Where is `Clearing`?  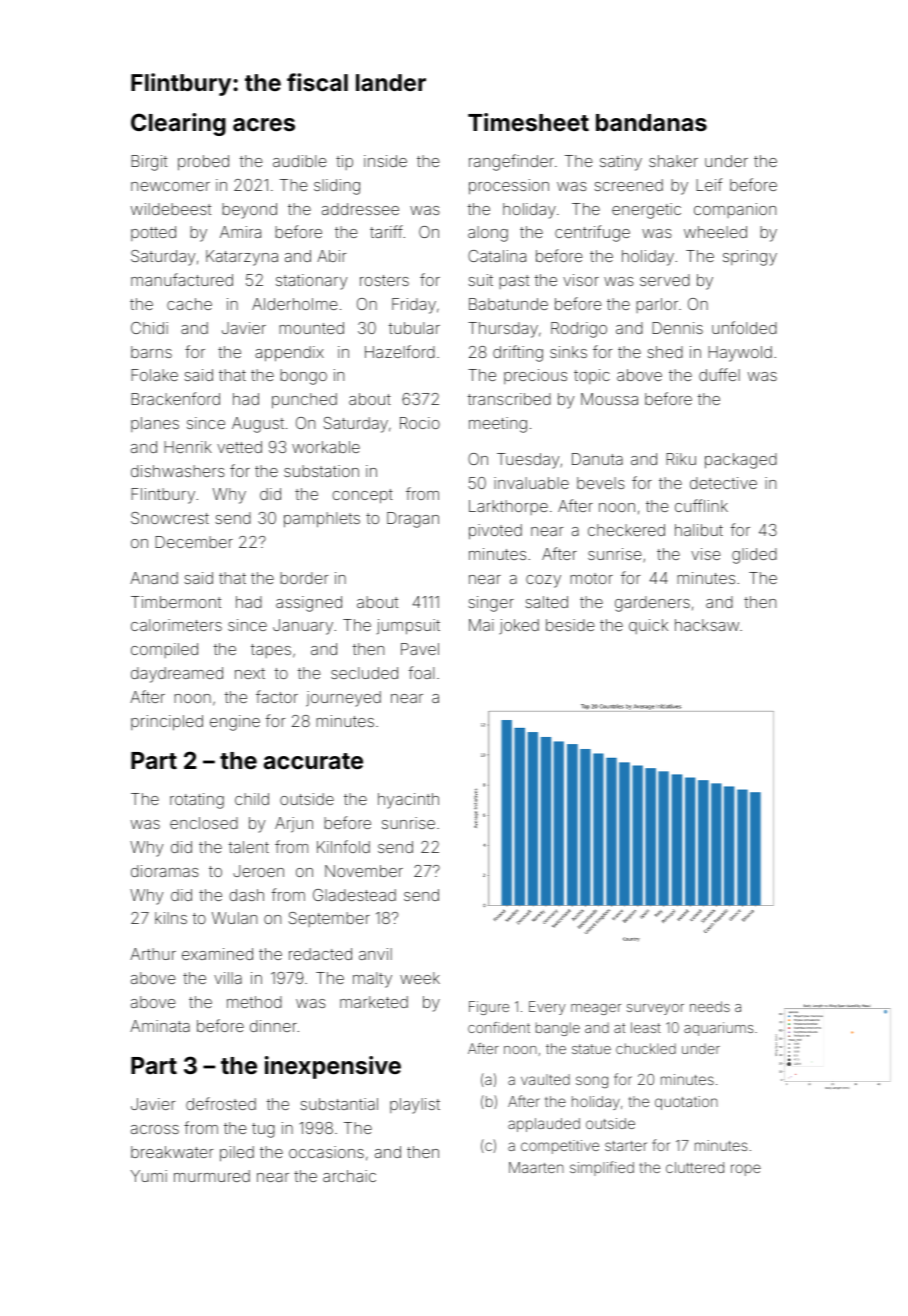 Clearing is located at coordinates (178, 124).
